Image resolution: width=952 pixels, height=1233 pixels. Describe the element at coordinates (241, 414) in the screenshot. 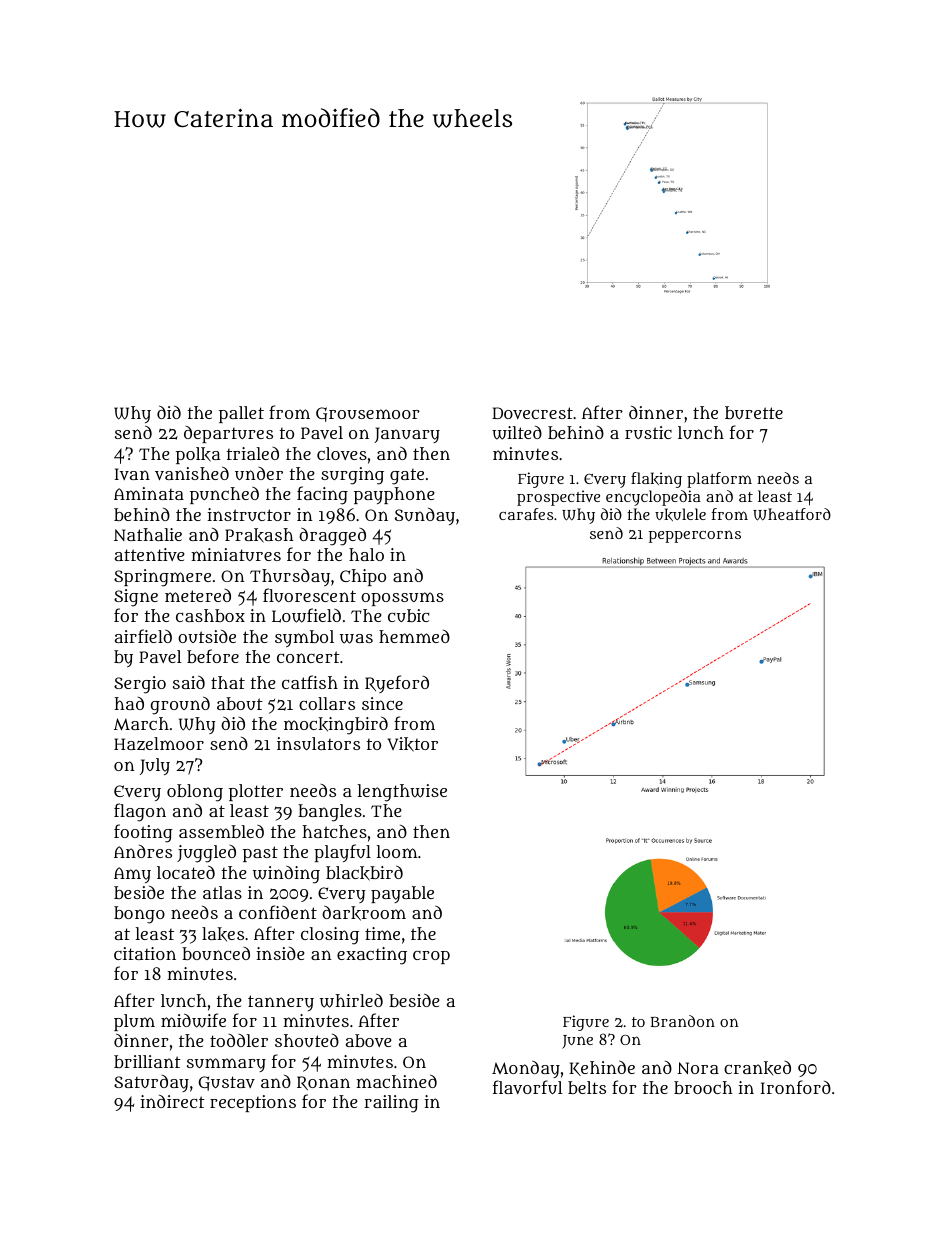

I see `pallet` at that location.
